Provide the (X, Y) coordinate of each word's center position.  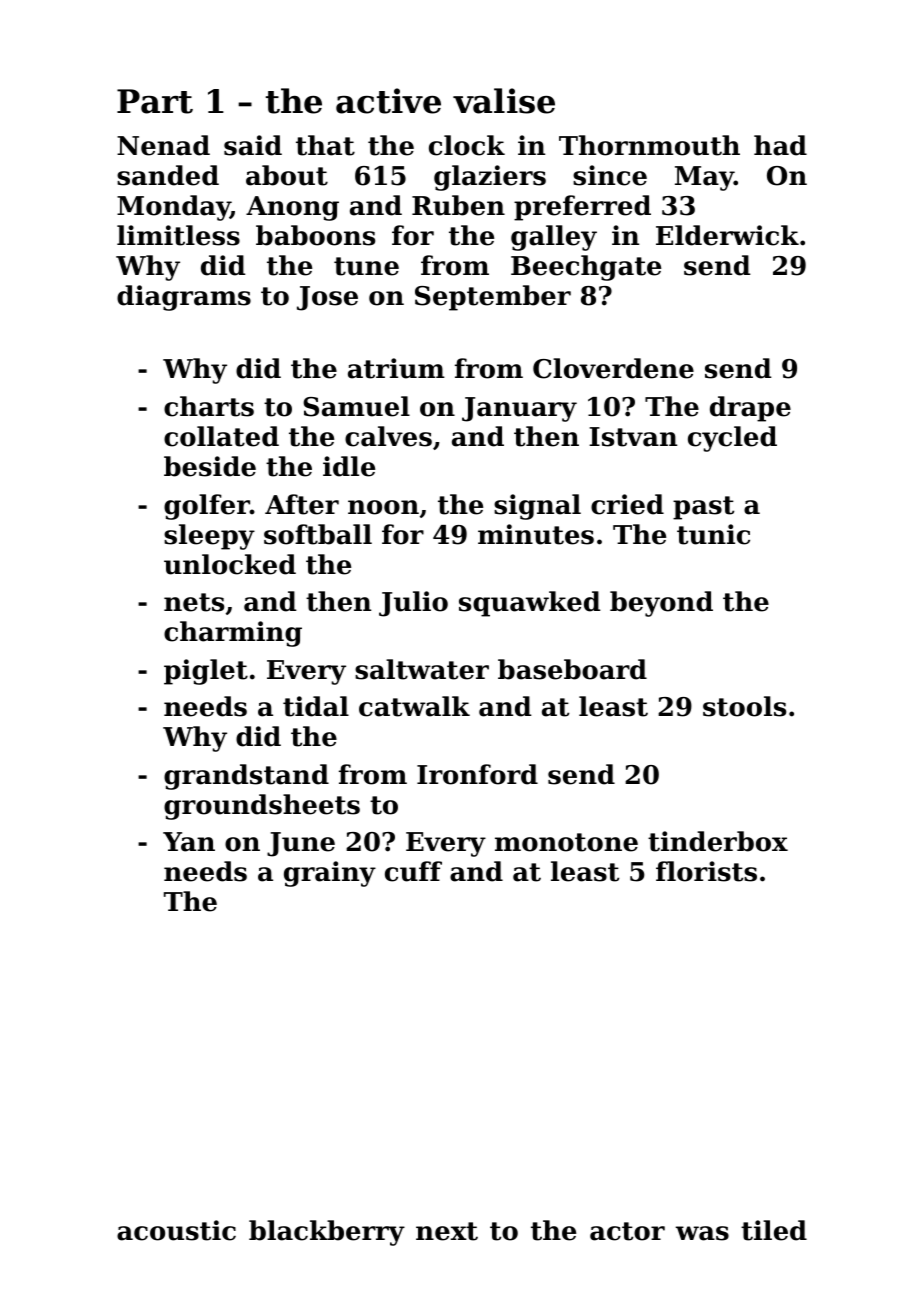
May (704, 178)
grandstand (246, 777)
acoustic (176, 1230)
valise (504, 101)
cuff (413, 871)
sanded (168, 175)
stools (744, 706)
